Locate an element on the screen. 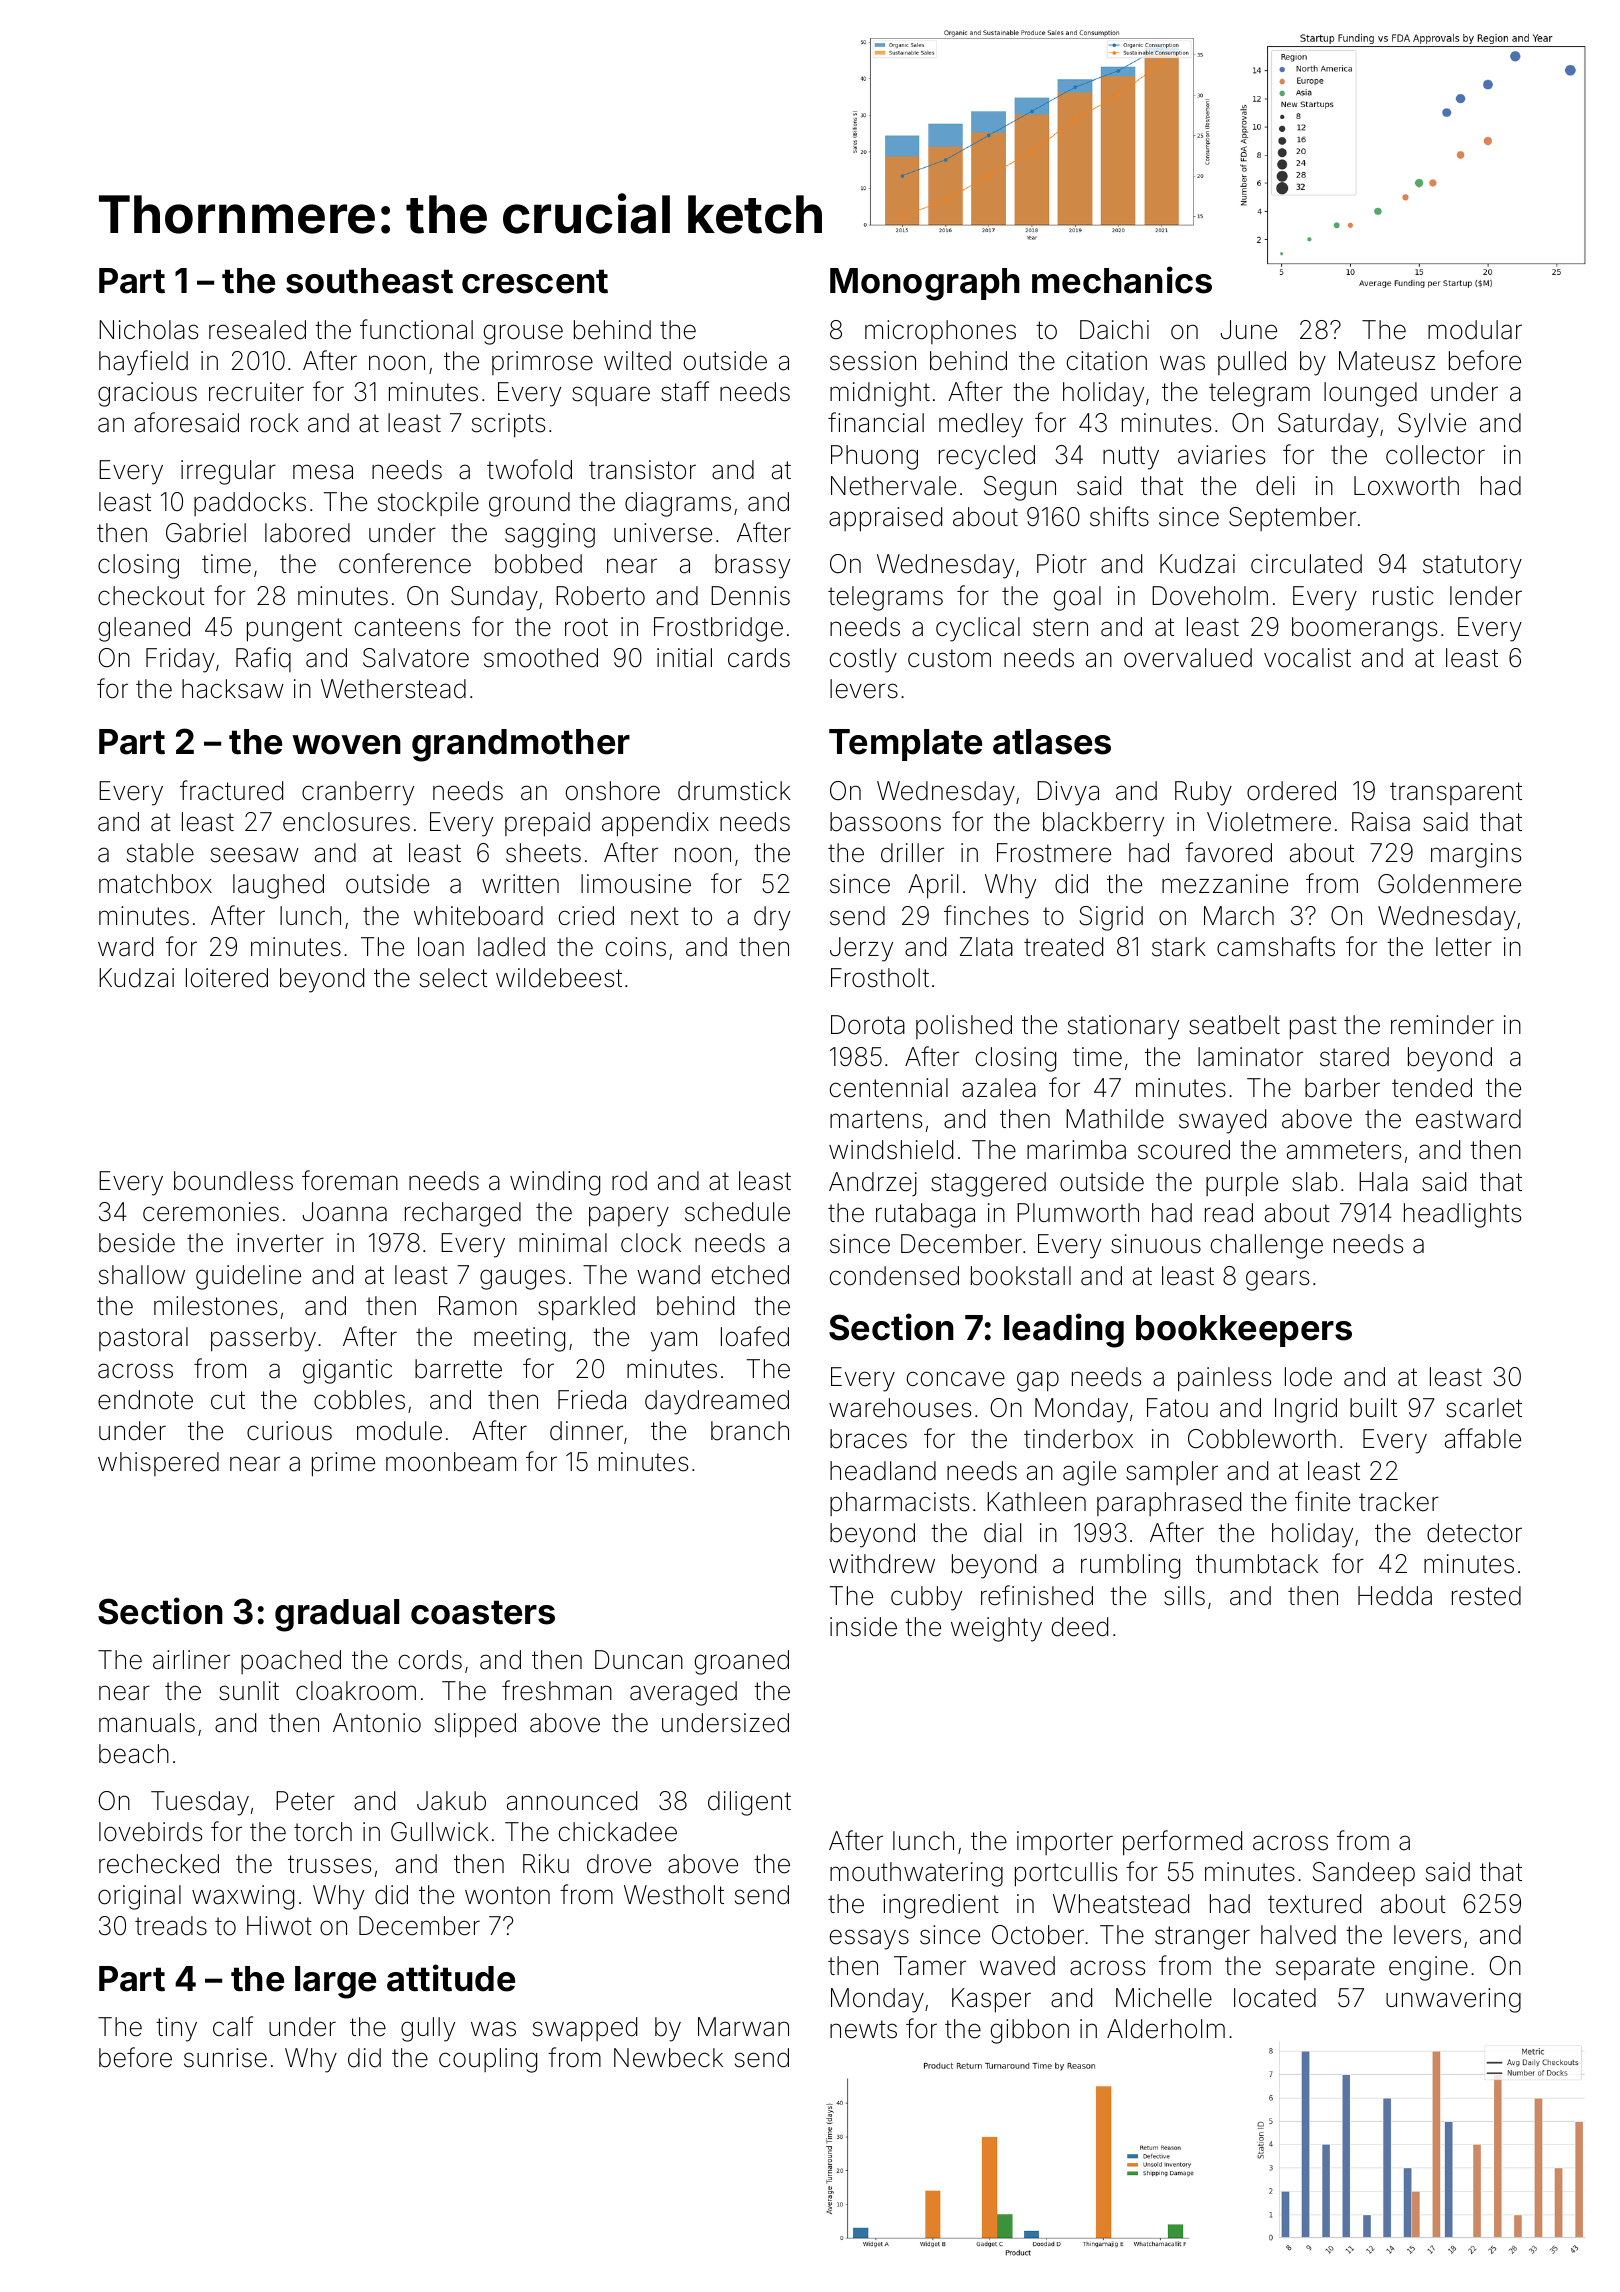 The width and height of the screenshot is (1620, 2292). tiny is located at coordinates (176, 2029).
